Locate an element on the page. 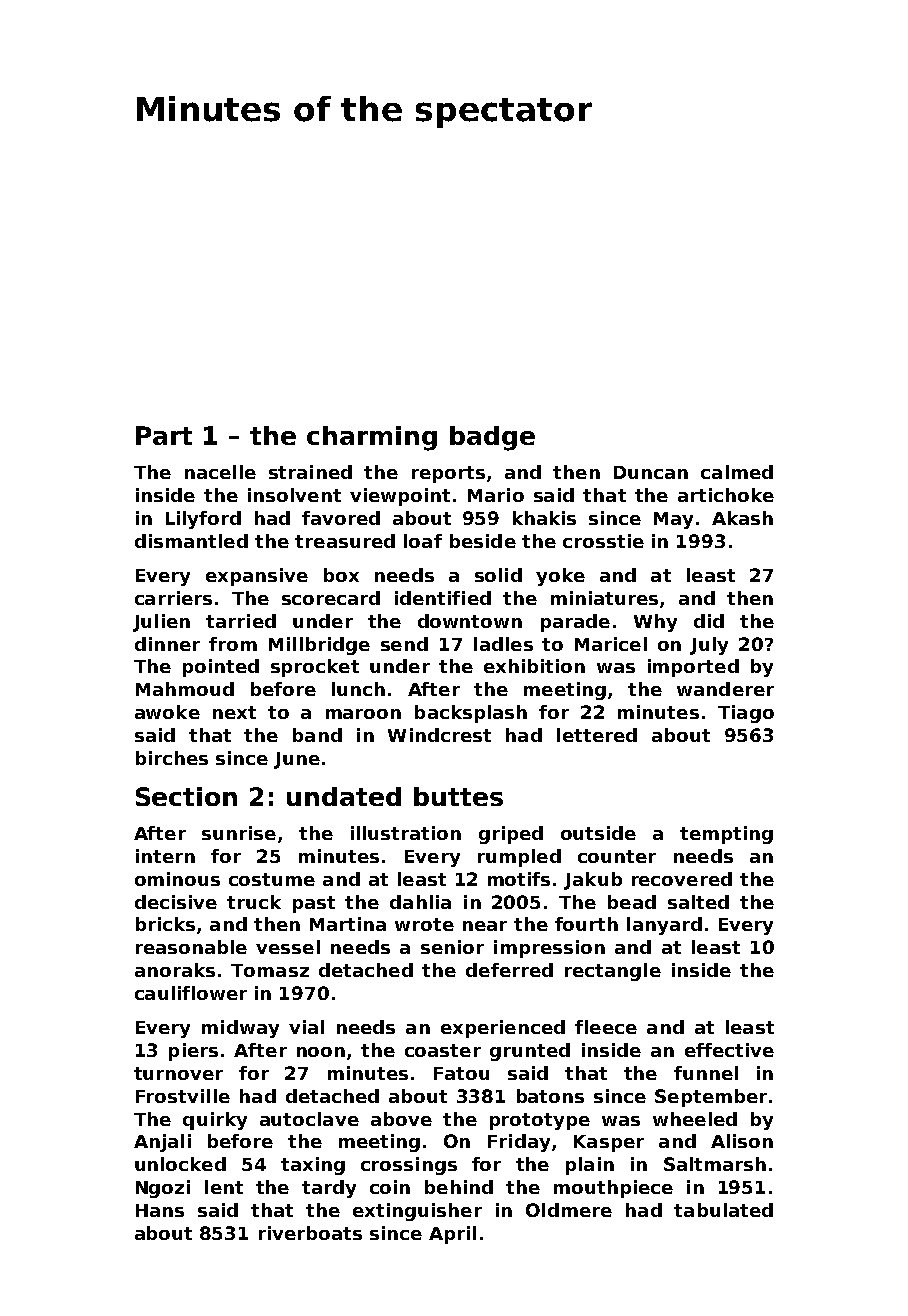 This page has height=1316, width=908. Anjali is located at coordinates (162, 1143).
